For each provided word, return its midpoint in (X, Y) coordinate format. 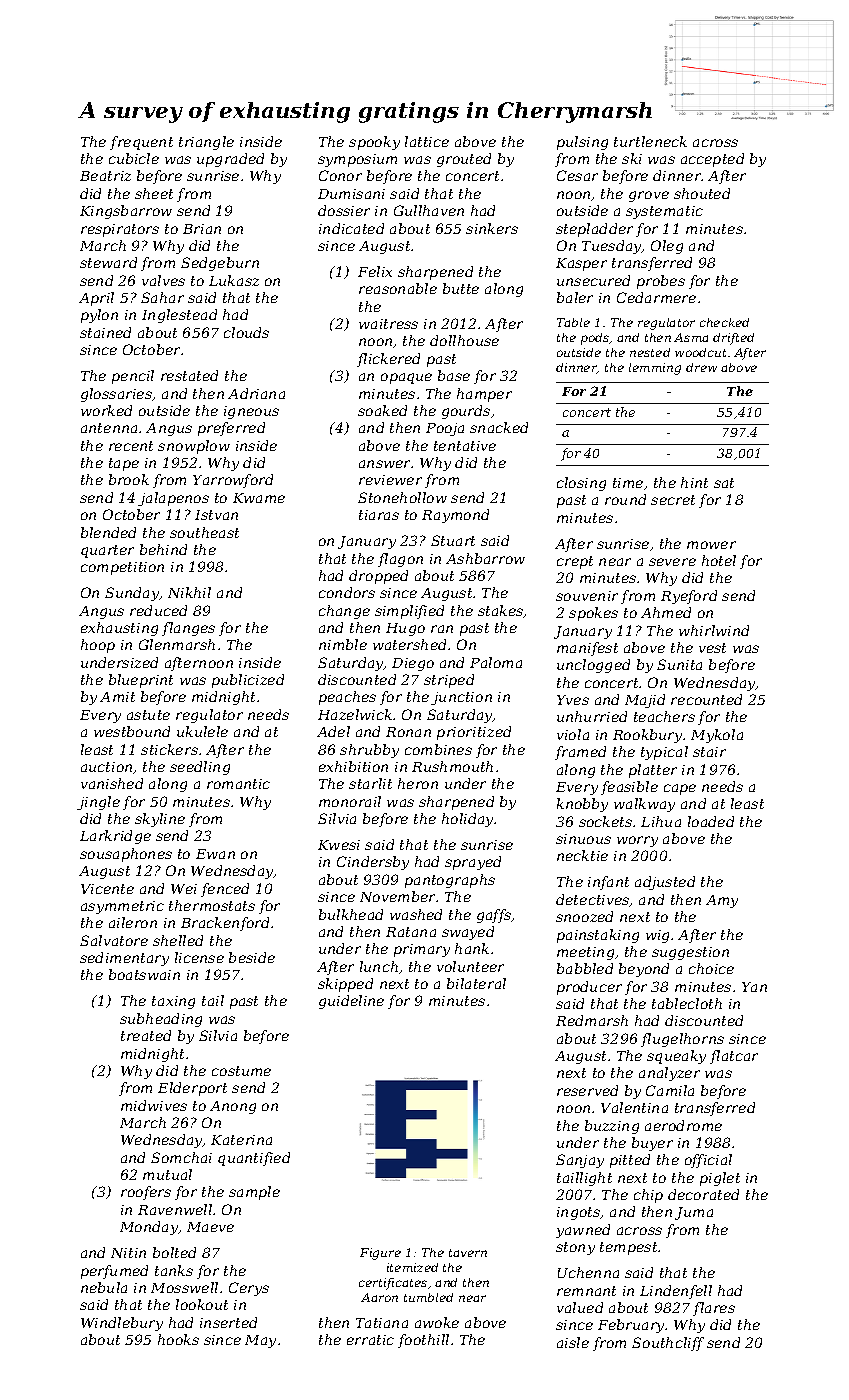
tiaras (379, 515)
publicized (248, 681)
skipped (345, 985)
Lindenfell (676, 1292)
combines (438, 749)
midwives (154, 1105)
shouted (702, 193)
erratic (370, 1340)
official (708, 1161)
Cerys (249, 1289)
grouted (464, 160)
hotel (719, 560)
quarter (107, 551)
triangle (206, 143)
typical (664, 753)
